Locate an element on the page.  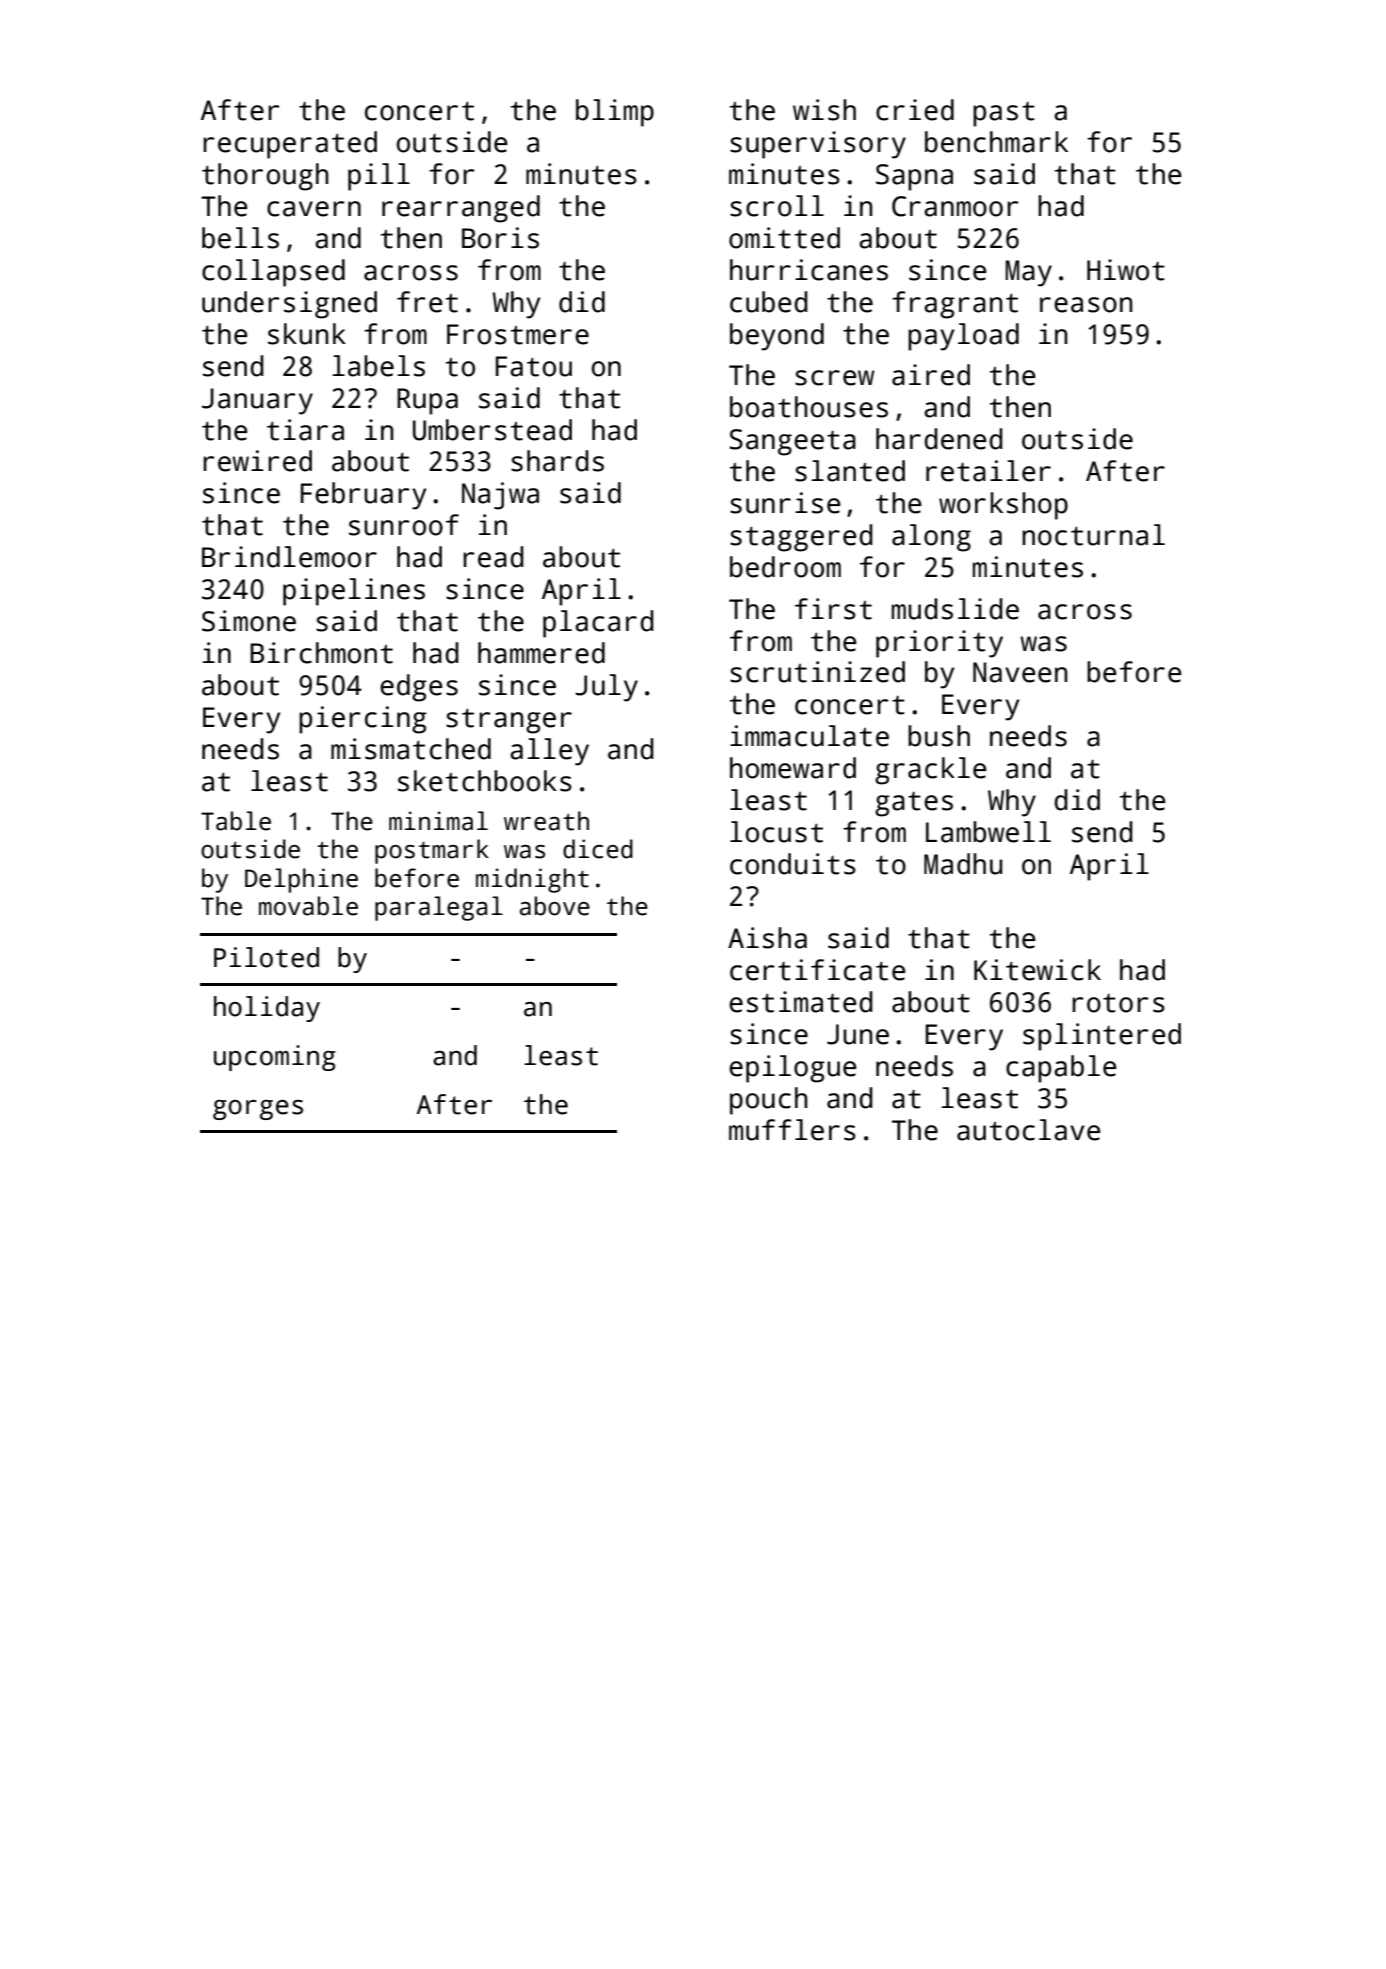
gates is located at coordinates (914, 804).
